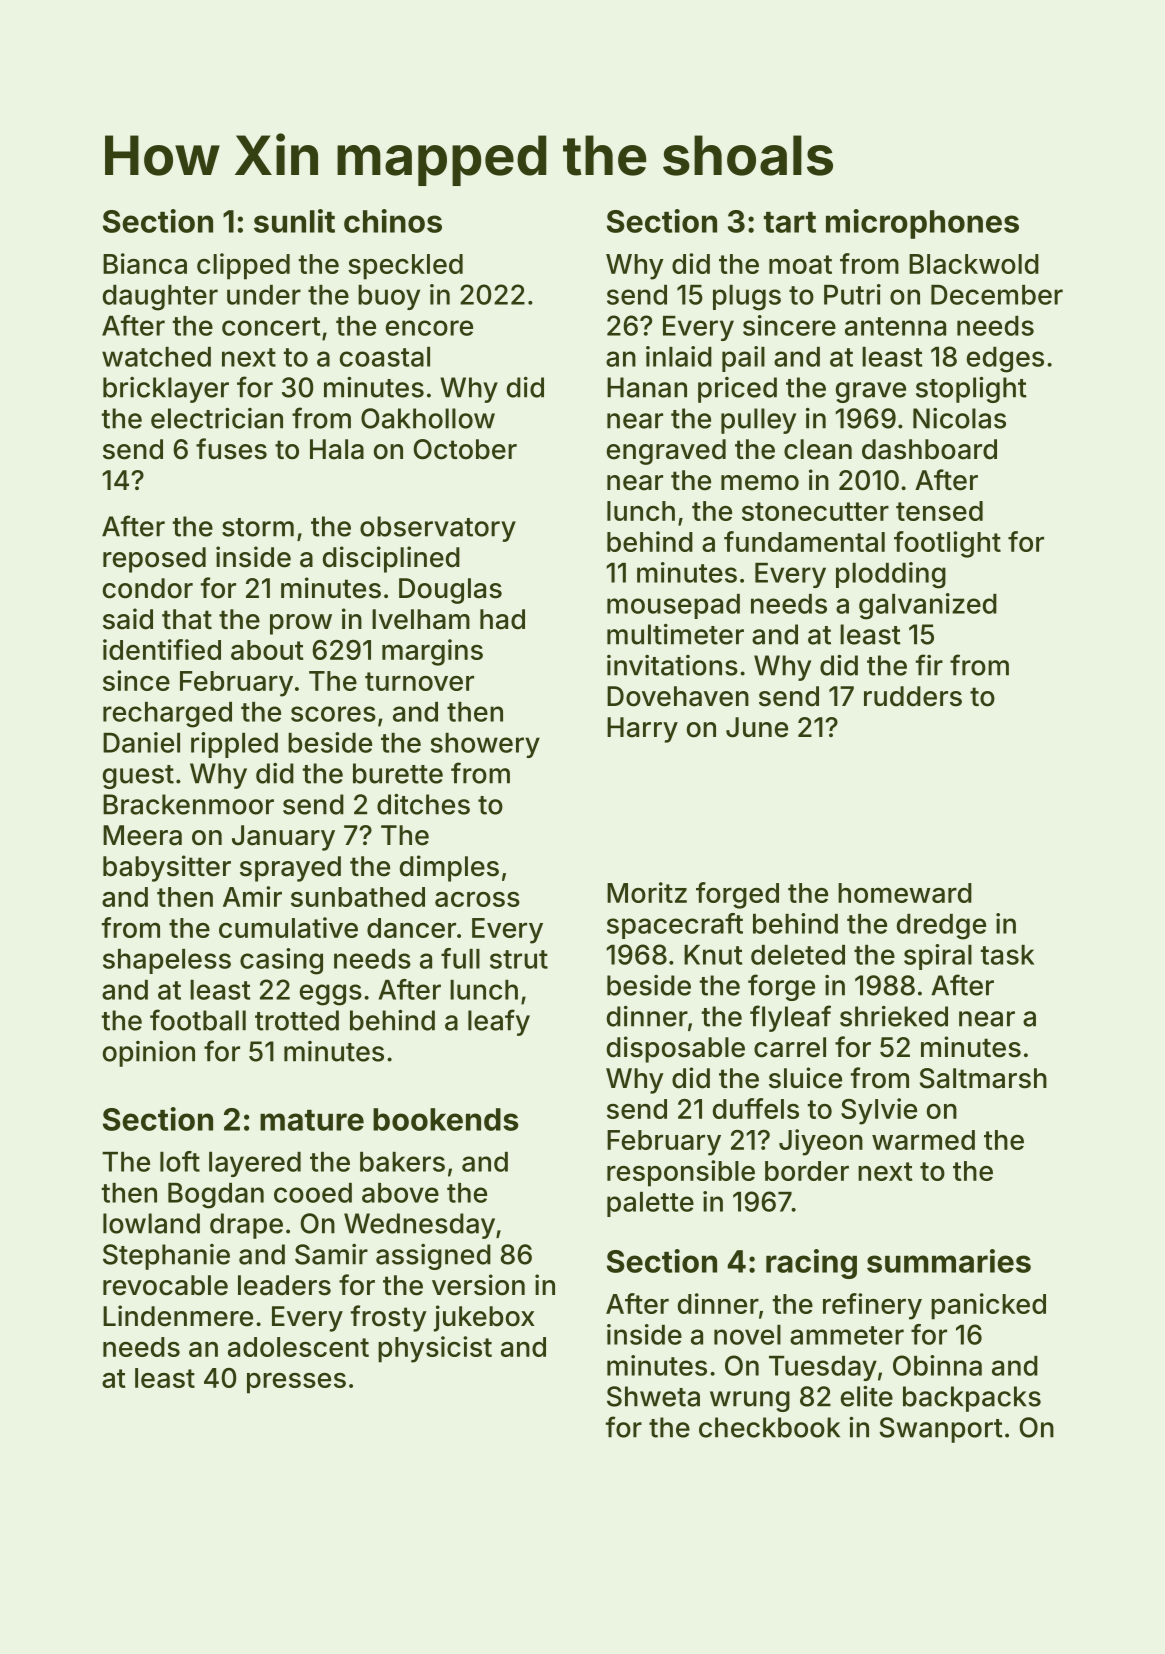 The height and width of the screenshot is (1654, 1165). What do you see at coordinates (484, 1318) in the screenshot?
I see `jukebox` at bounding box center [484, 1318].
